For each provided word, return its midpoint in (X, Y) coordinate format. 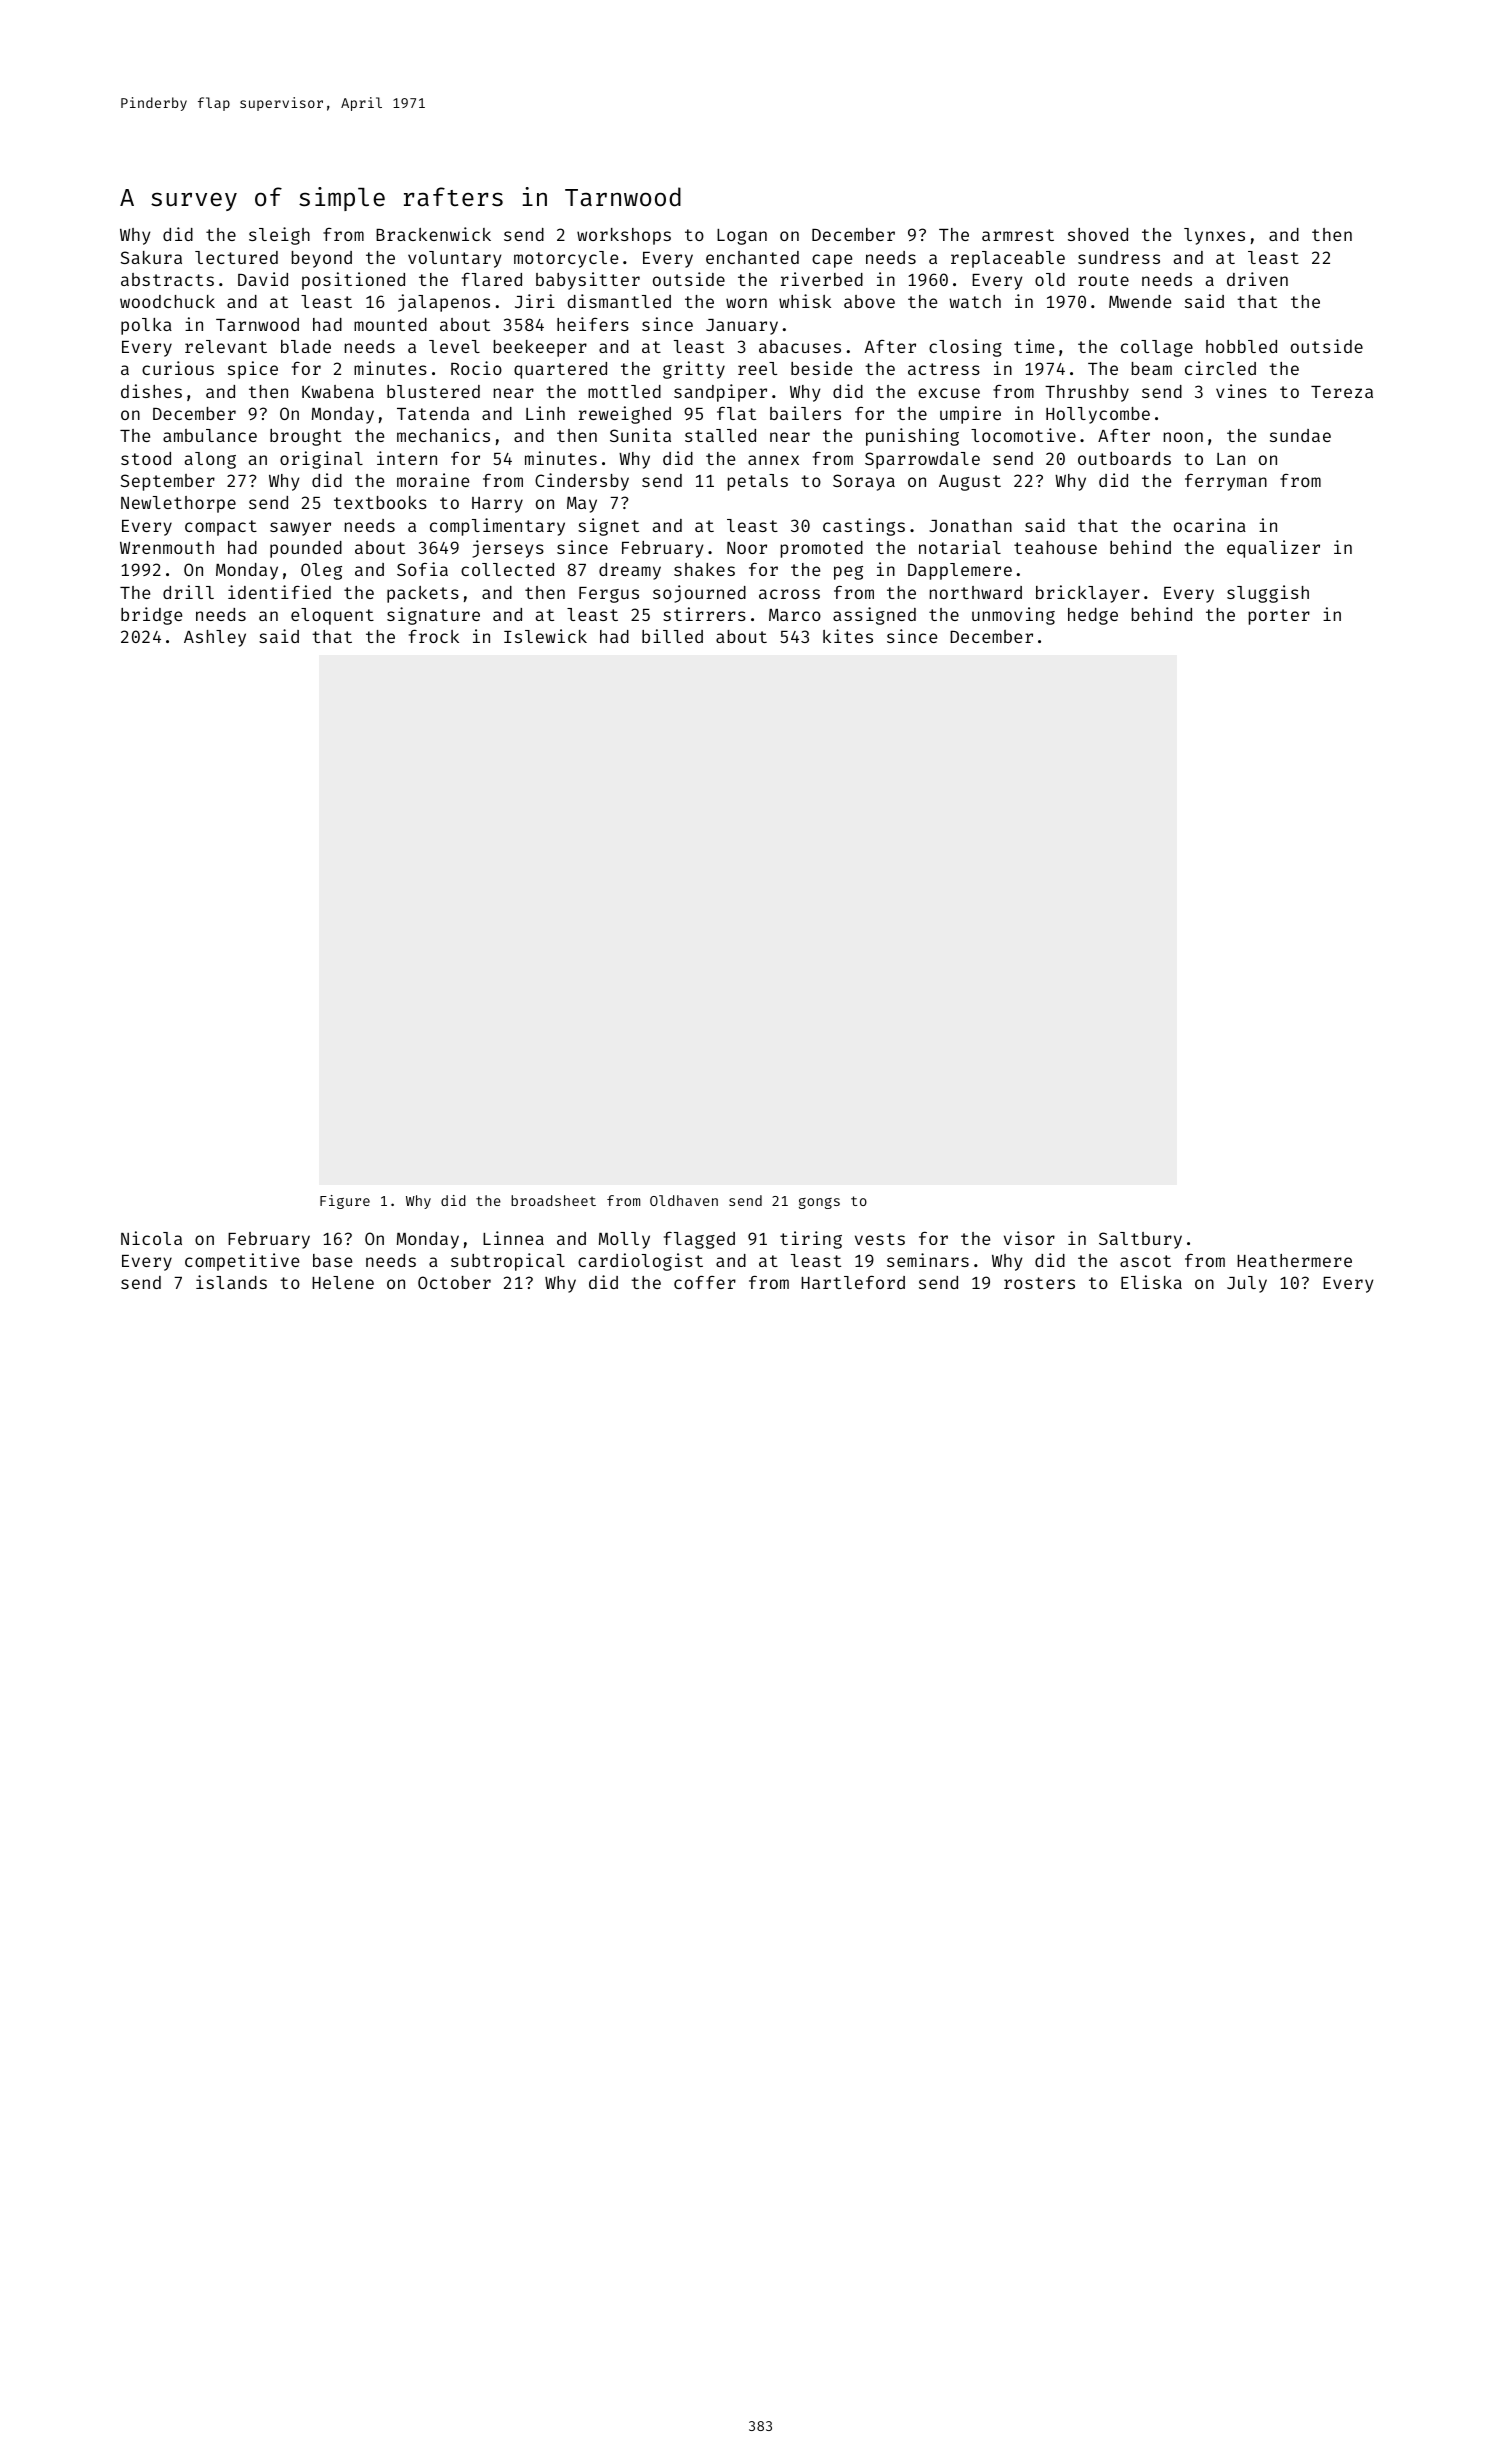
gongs (819, 1203)
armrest (1018, 235)
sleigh (279, 236)
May (582, 505)
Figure (345, 1202)
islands (231, 1282)
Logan (742, 237)
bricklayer (1088, 594)
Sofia (422, 569)
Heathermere (1294, 1260)
